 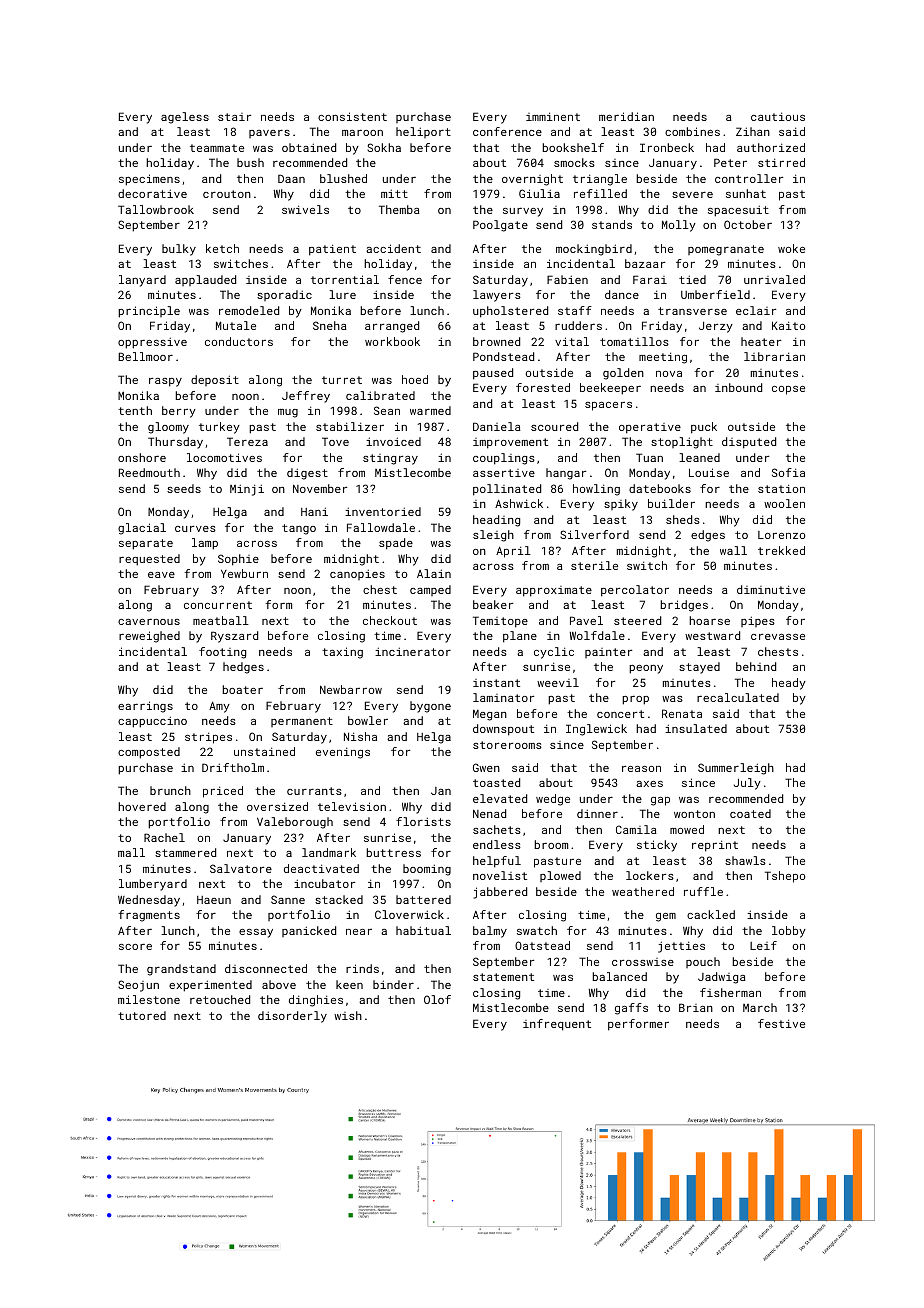 I want to click on coated, so click(x=750, y=813).
